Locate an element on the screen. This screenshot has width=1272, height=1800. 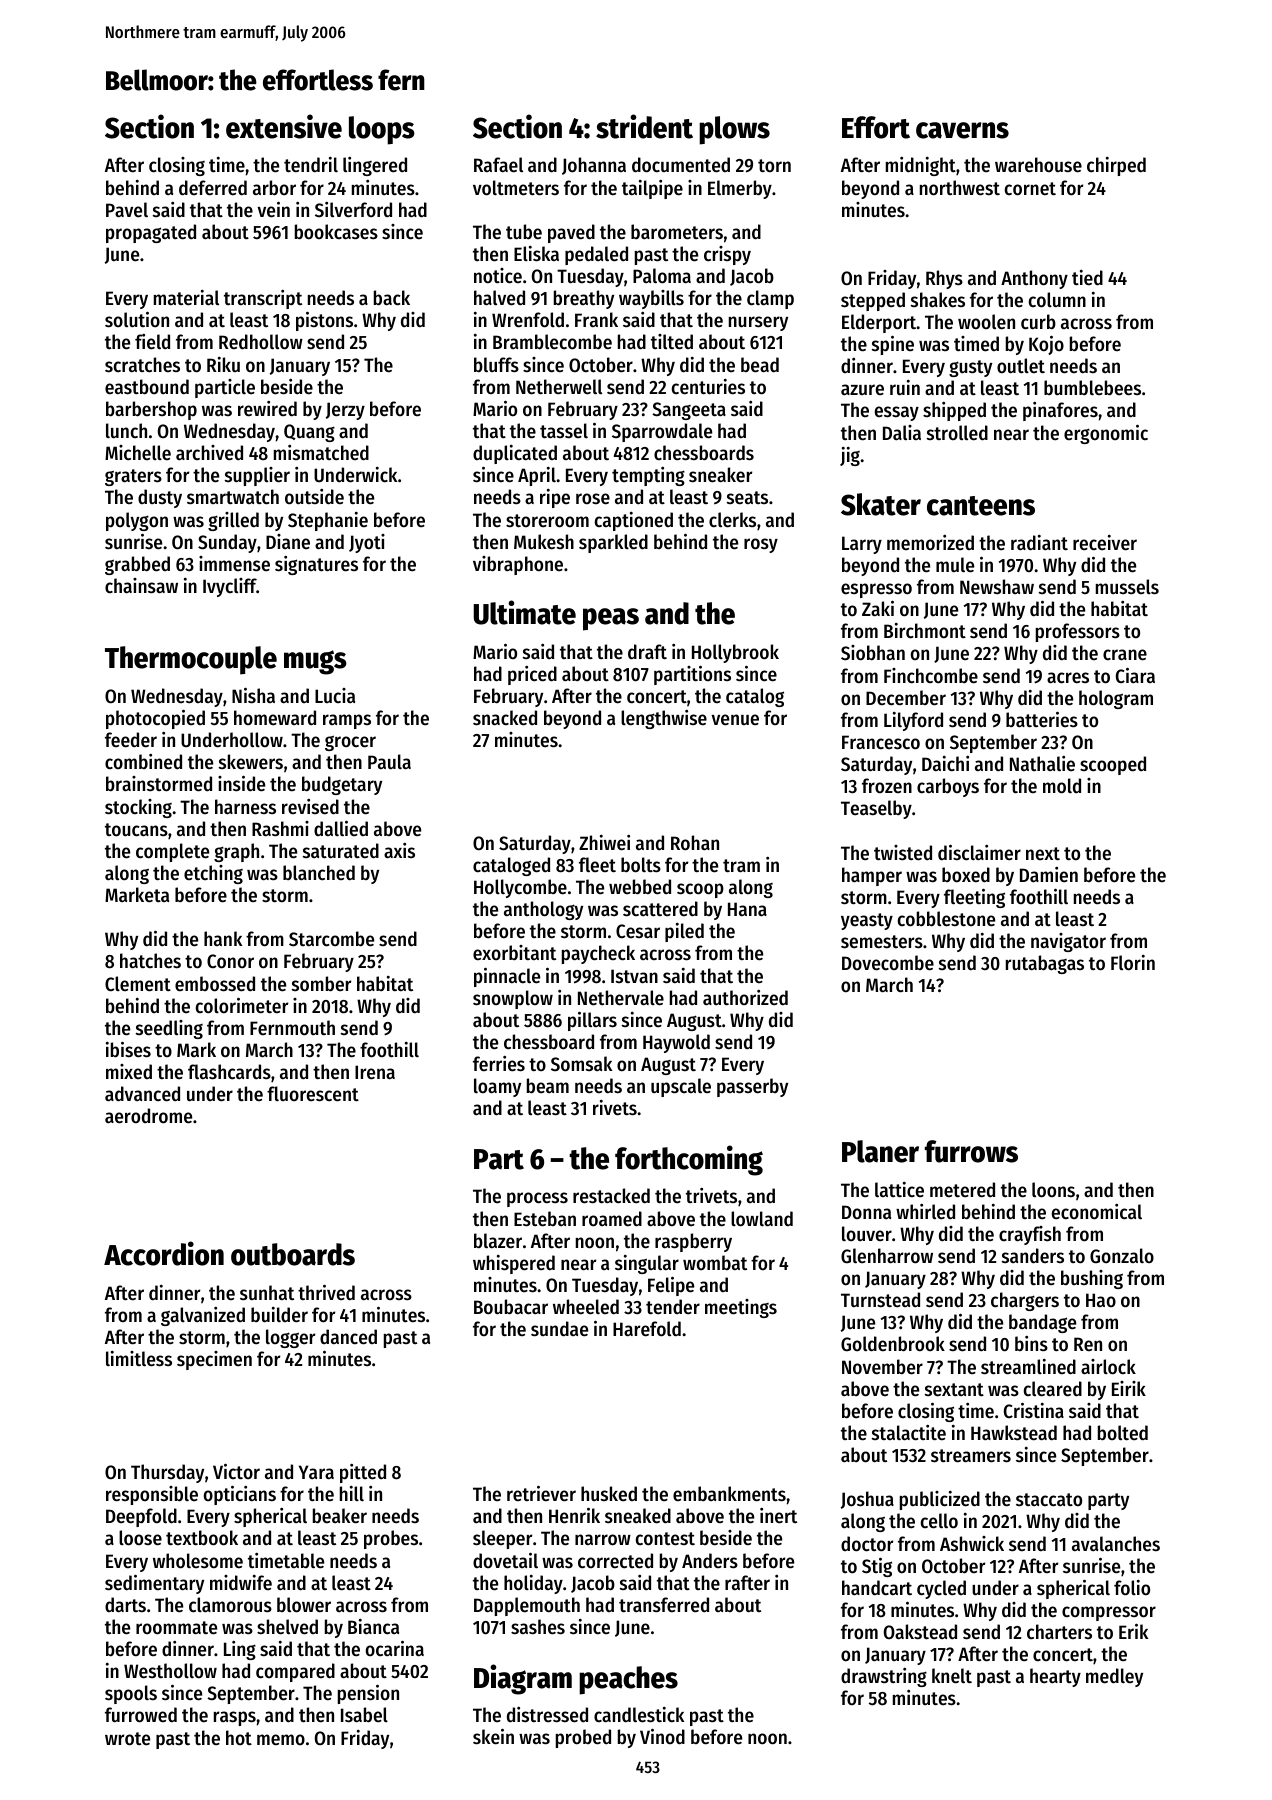
furrows is located at coordinates (971, 1151).
